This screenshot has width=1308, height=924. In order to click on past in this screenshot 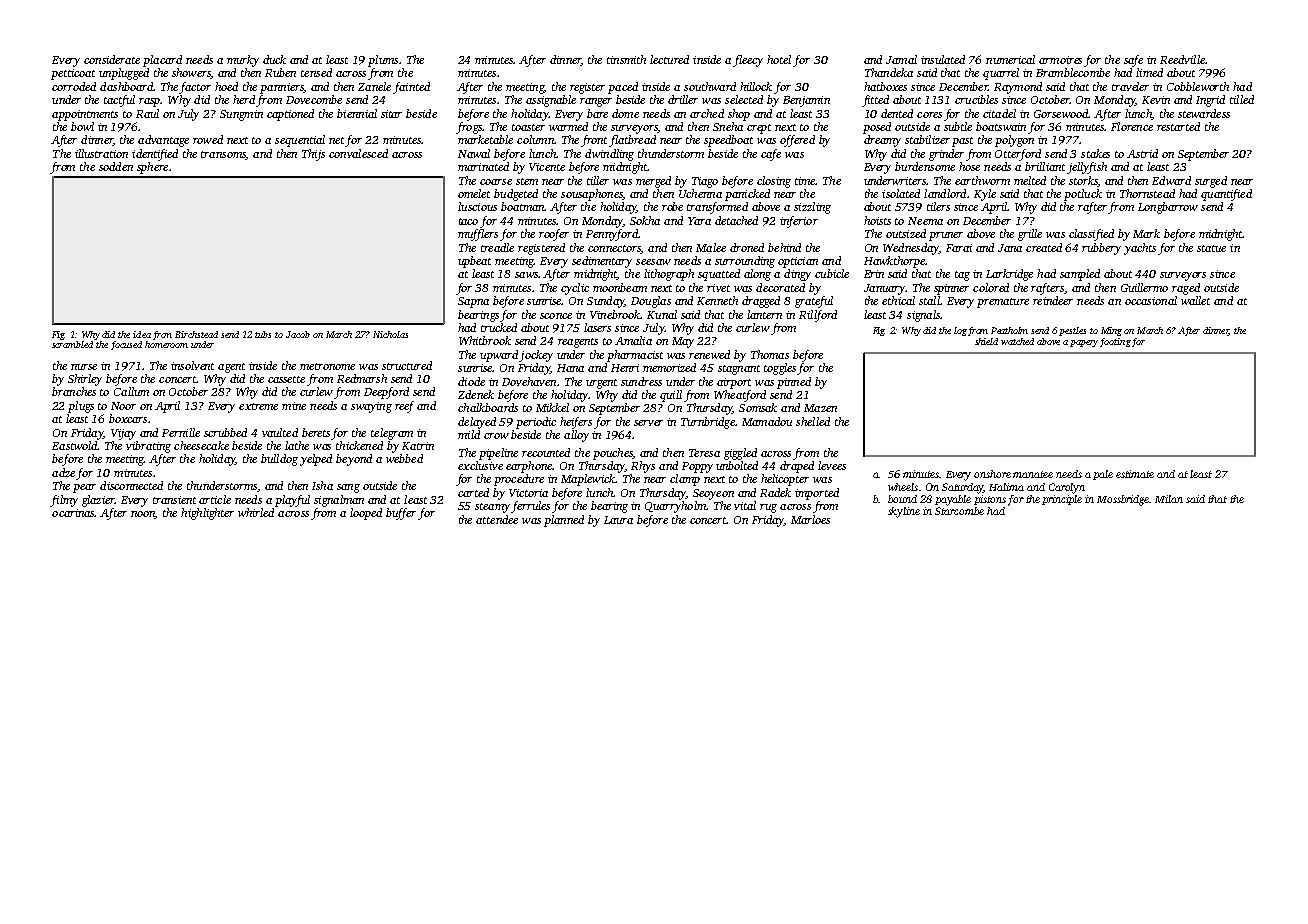, I will do `click(962, 142)`.
